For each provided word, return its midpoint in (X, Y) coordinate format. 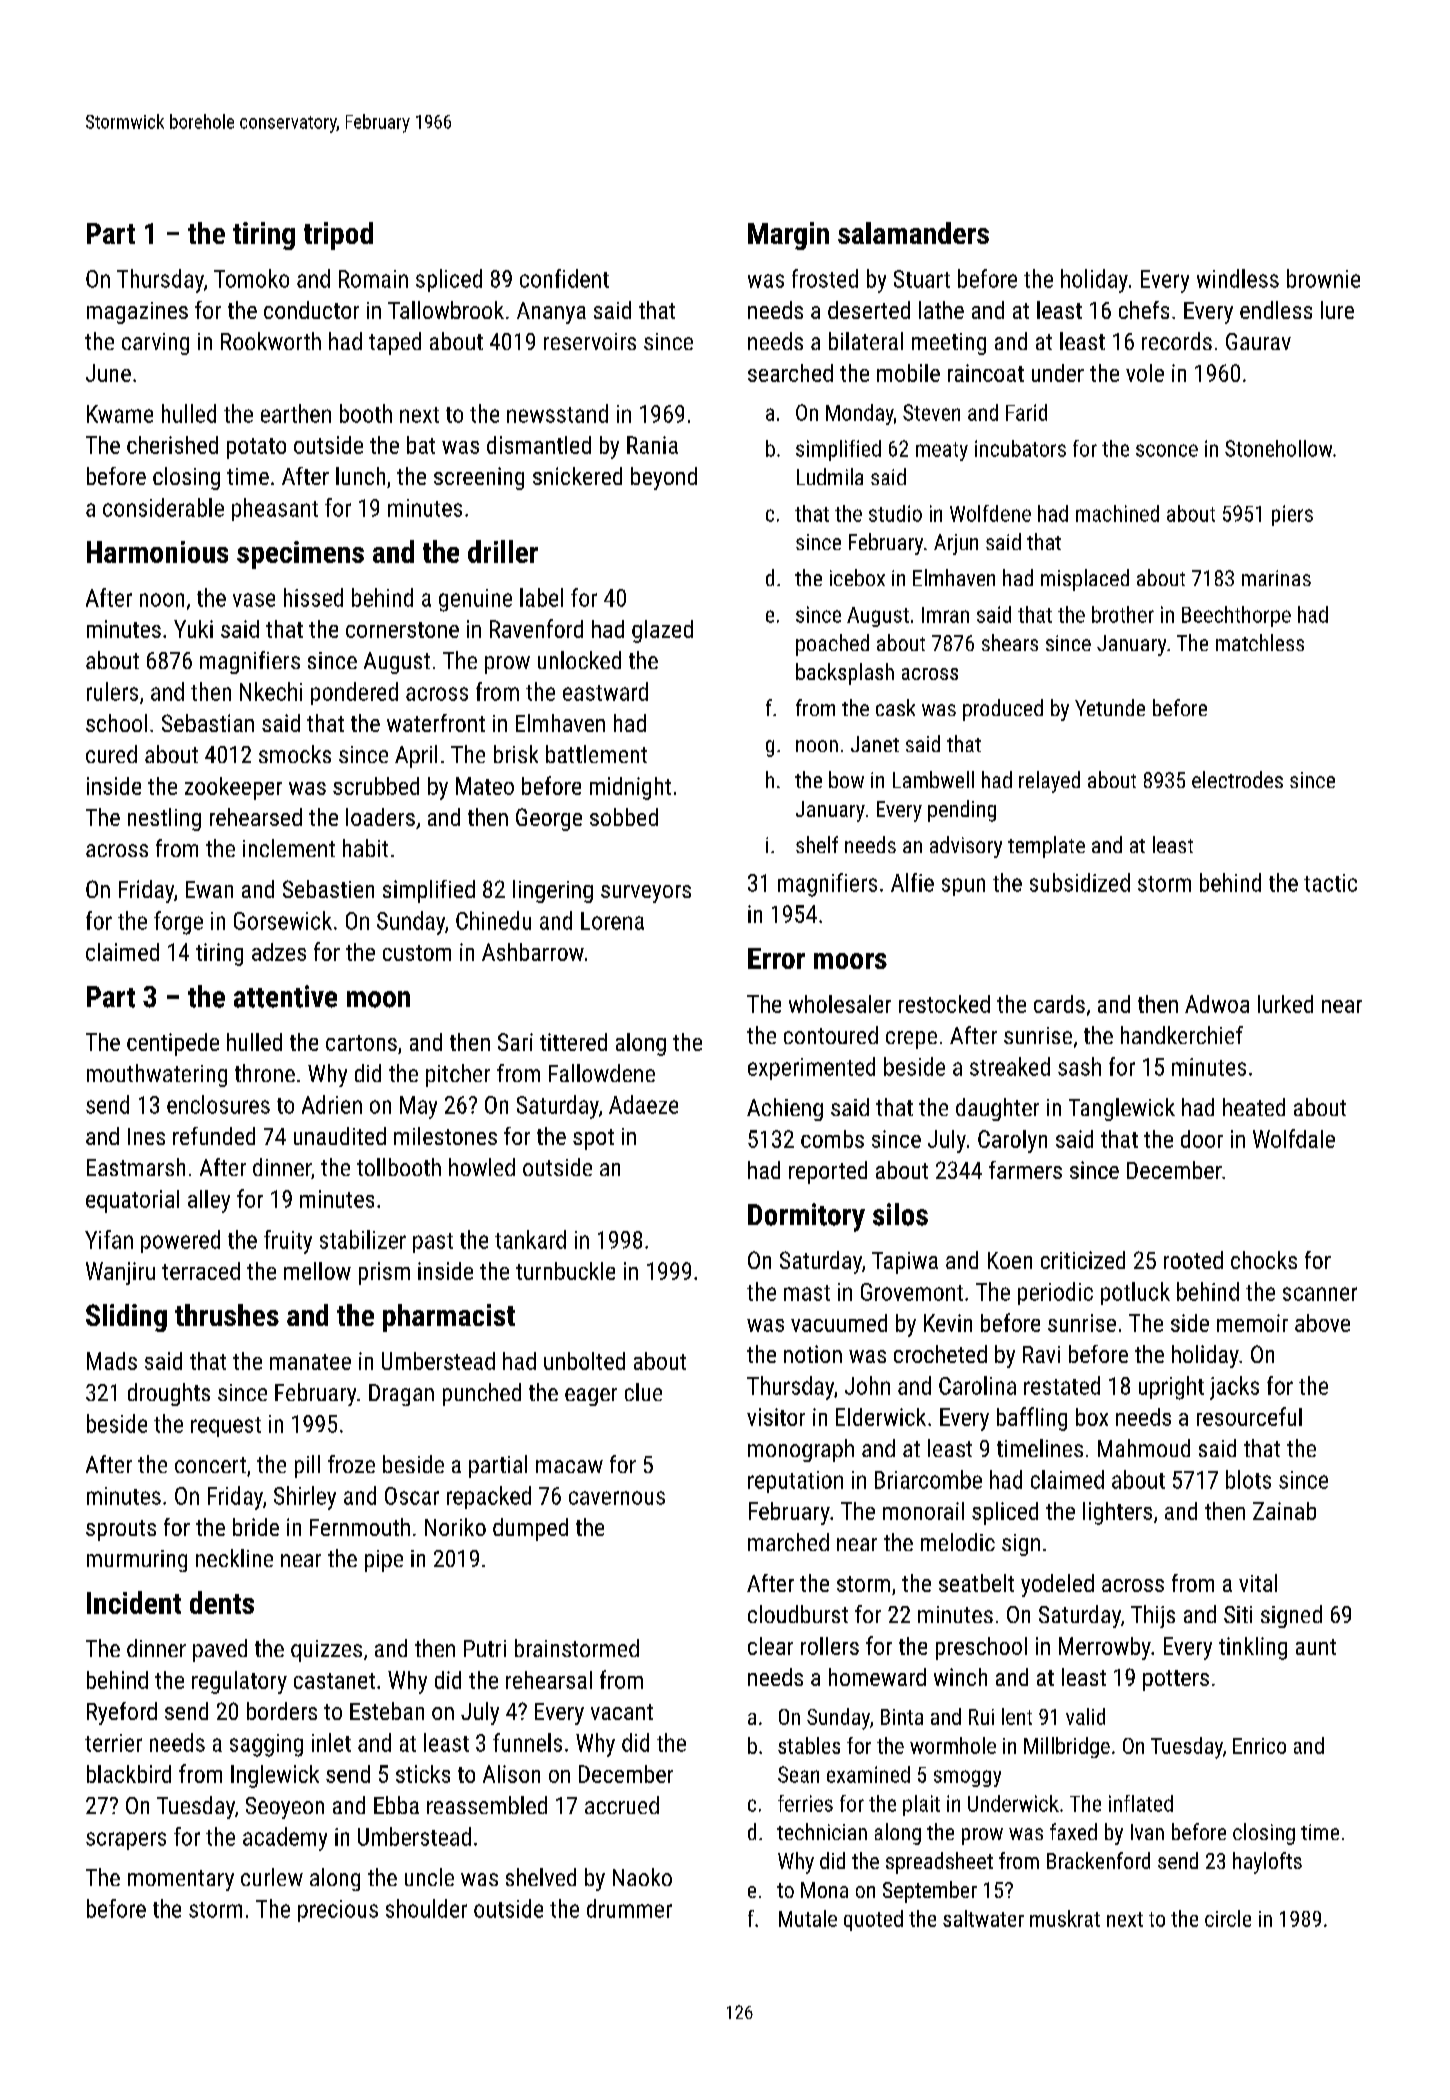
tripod (338, 236)
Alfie (912, 882)
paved (220, 1650)
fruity (288, 1242)
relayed (1049, 782)
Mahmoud (1144, 1448)
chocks (1264, 1260)
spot (593, 1139)
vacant (622, 1712)
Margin (788, 236)
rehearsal (549, 1680)
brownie (1323, 278)
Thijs (1153, 1616)
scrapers (126, 1841)
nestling (164, 819)
